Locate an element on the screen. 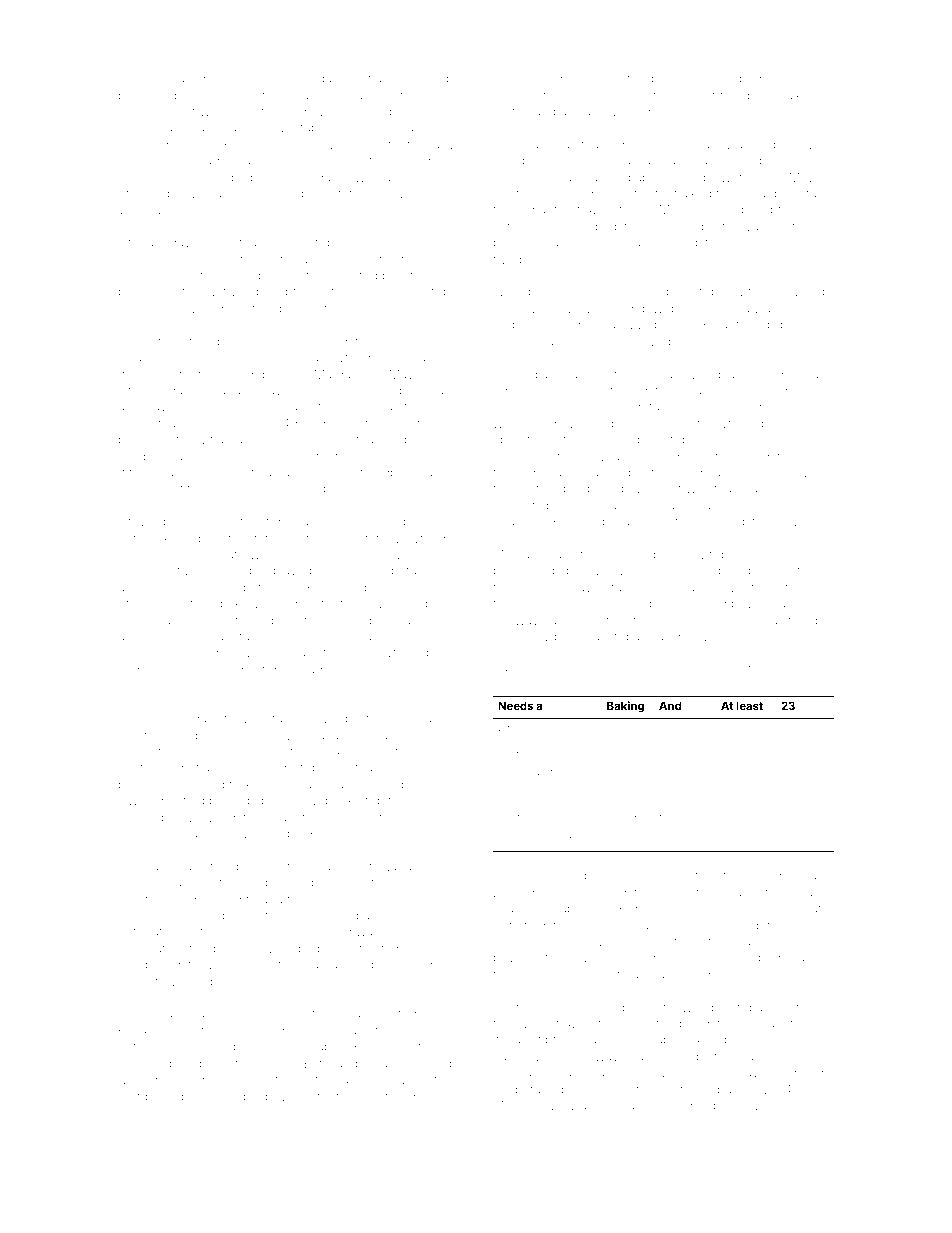 This screenshot has height=1233, width=952. riverbed is located at coordinates (517, 259).
